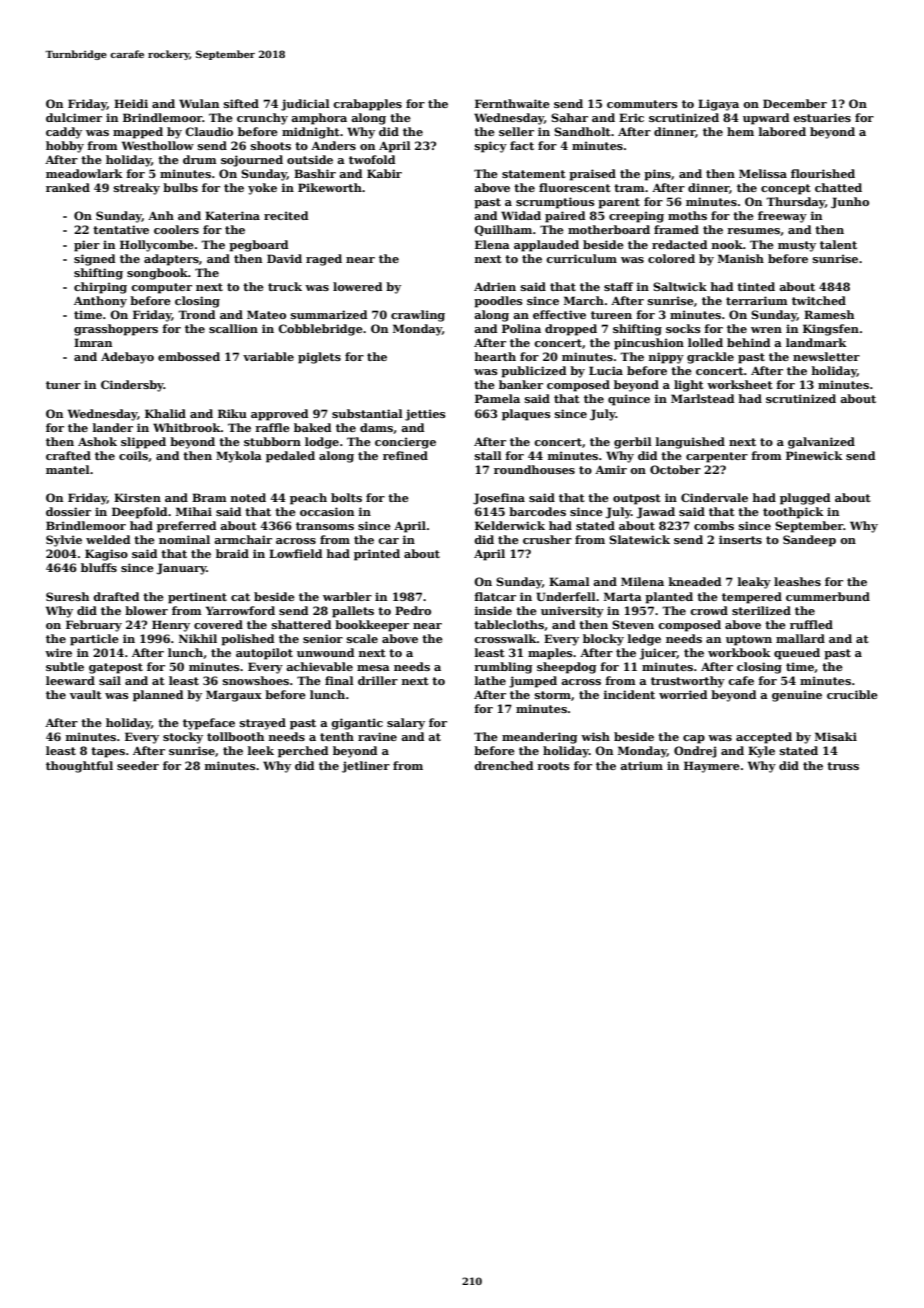 The image size is (924, 1308). What do you see at coordinates (537, 511) in the document?
I see `barcodes` at bounding box center [537, 511].
